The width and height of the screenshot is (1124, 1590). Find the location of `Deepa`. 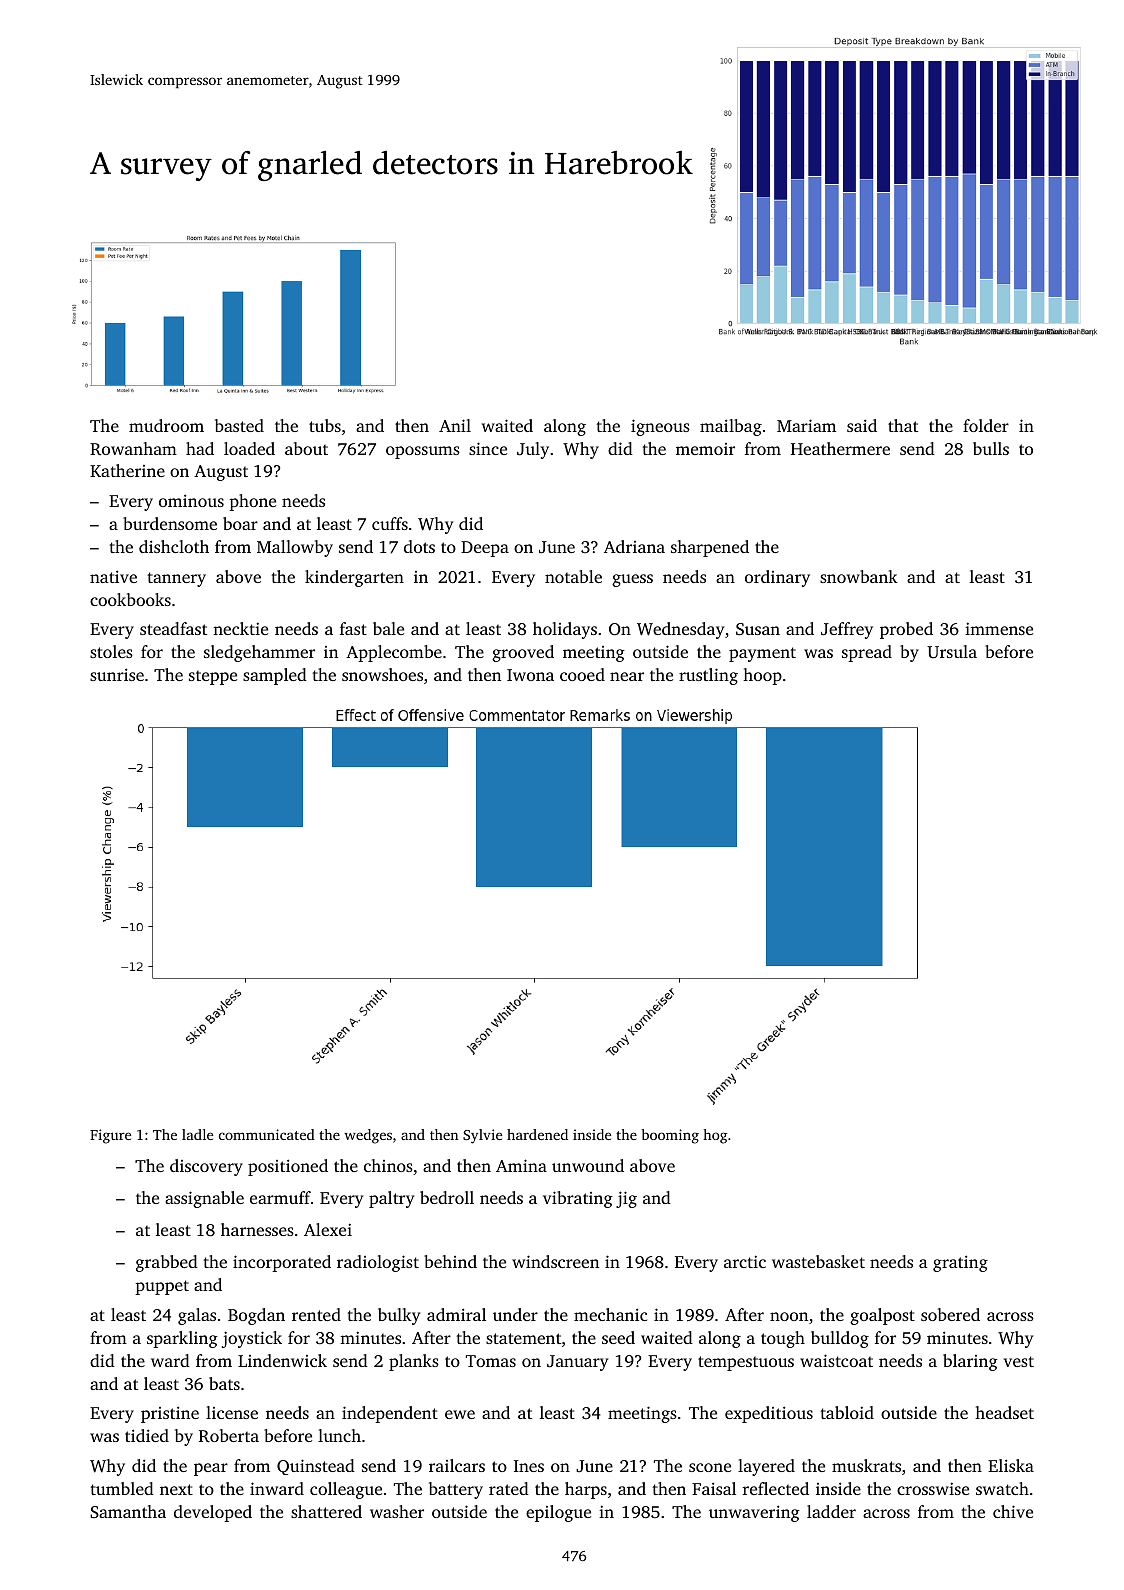

Deepa is located at coordinates (485, 549).
